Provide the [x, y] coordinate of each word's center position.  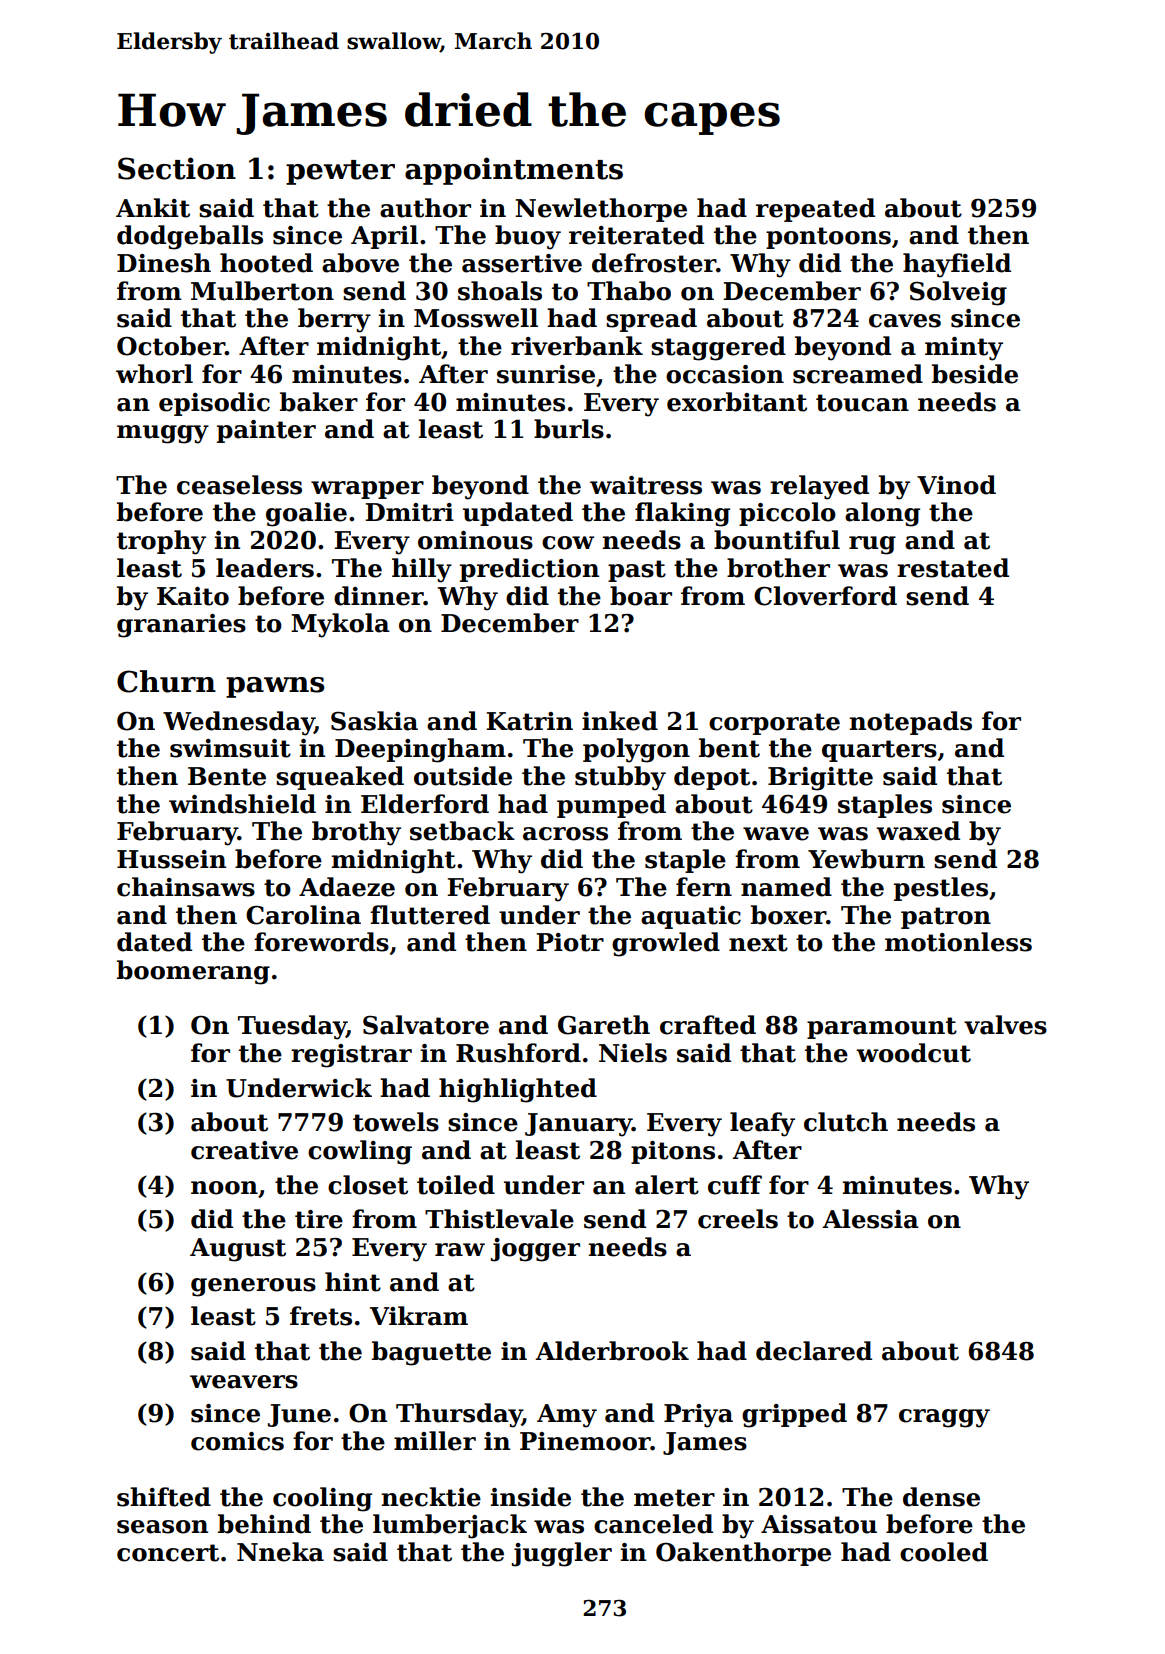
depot [712, 778]
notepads [910, 723]
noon [224, 1188]
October [171, 346]
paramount [882, 1028]
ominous [475, 540]
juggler [562, 1554]
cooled [944, 1552]
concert [168, 1553]
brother [778, 568]
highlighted [518, 1090]
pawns [275, 687]
